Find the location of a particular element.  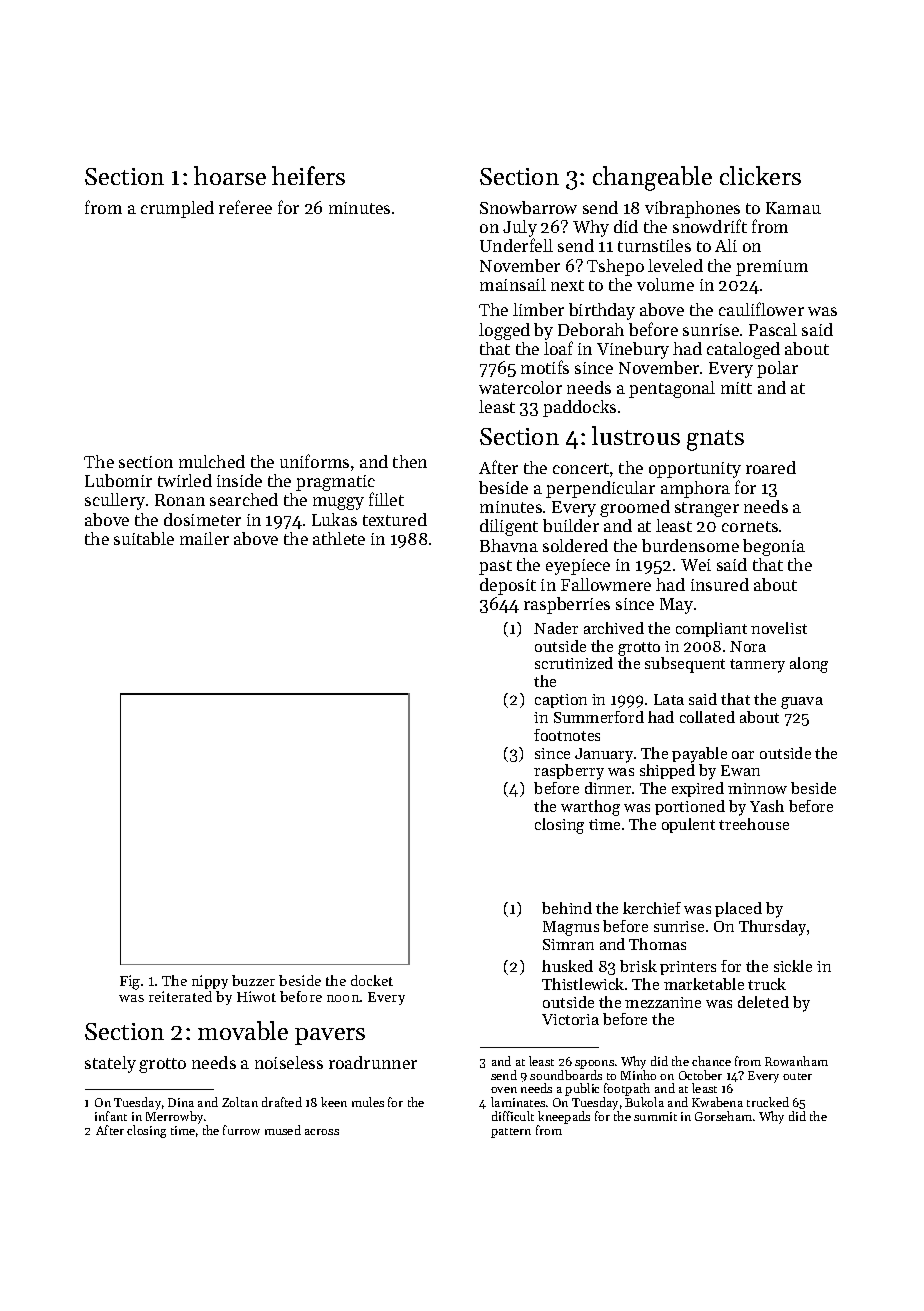

logged is located at coordinates (504, 331).
